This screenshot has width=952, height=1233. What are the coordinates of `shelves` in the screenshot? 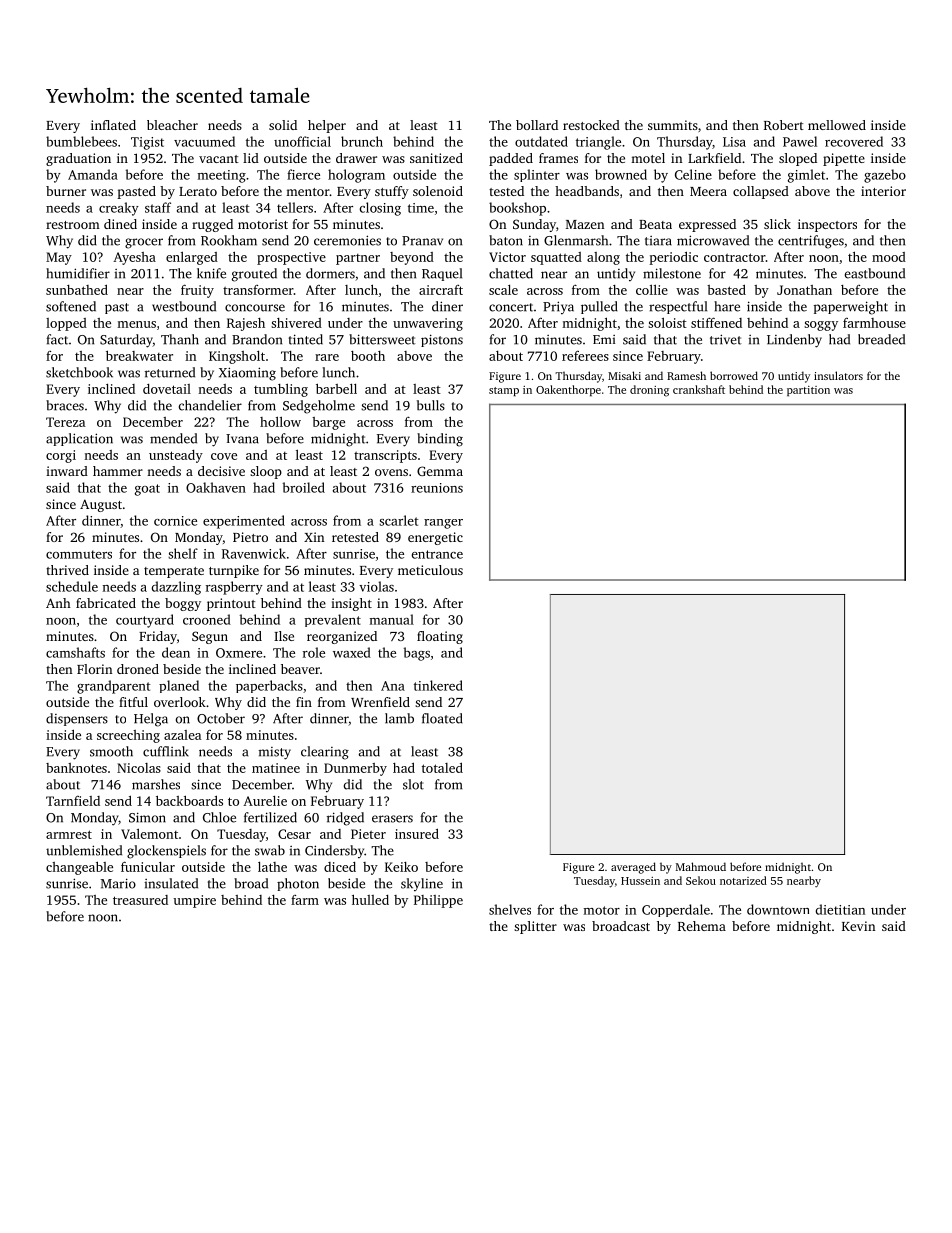 It's located at (510, 909).
